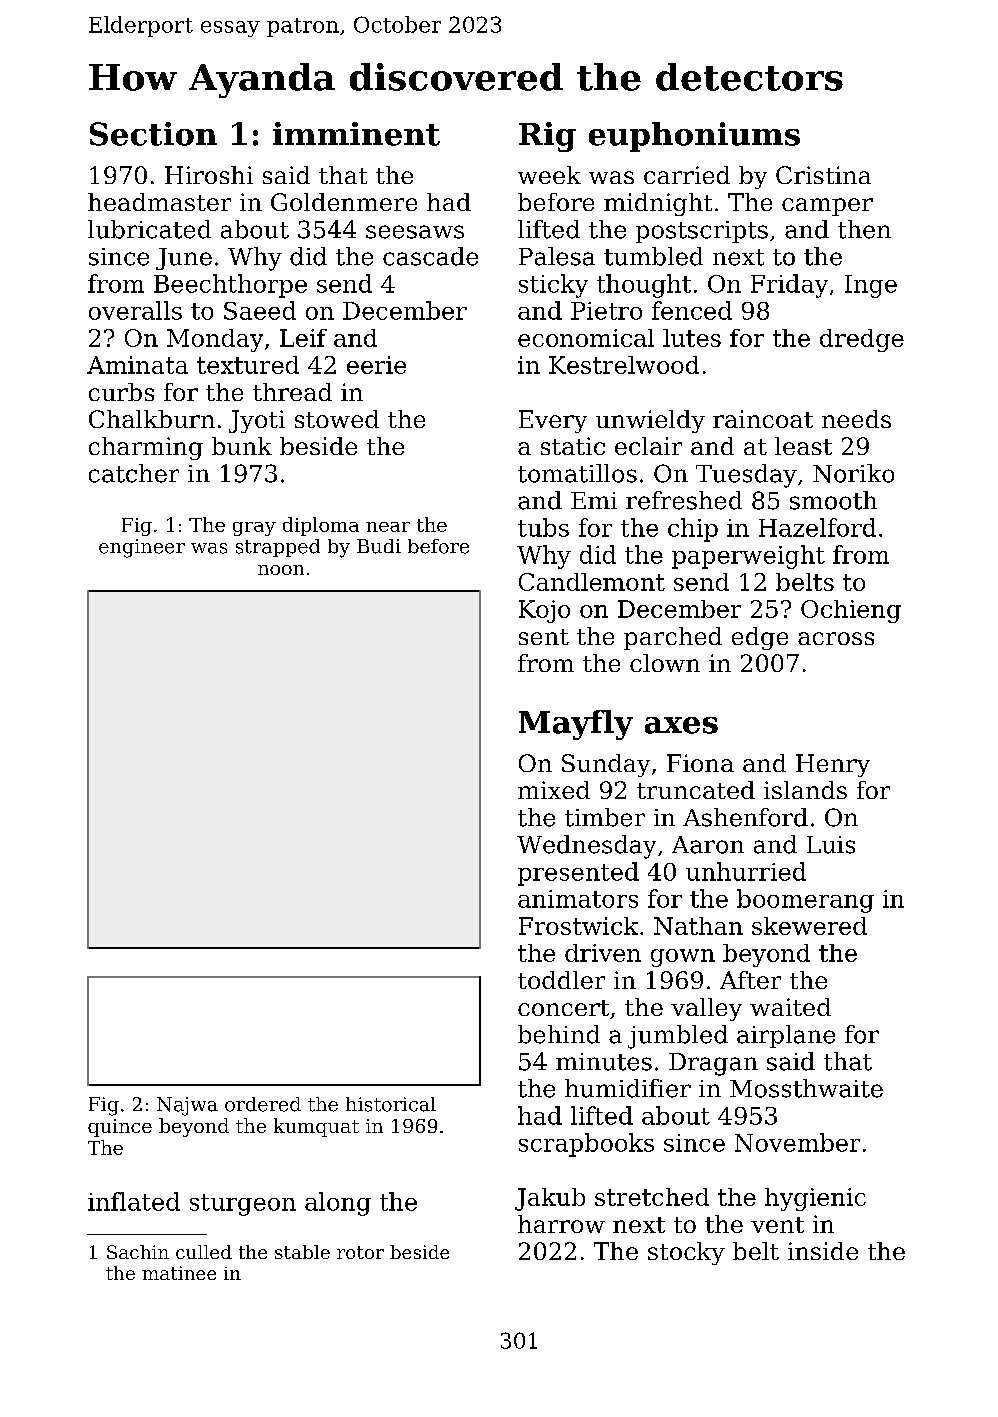 This document has height=1417, width=998. What do you see at coordinates (120, 1128) in the document?
I see `quince` at bounding box center [120, 1128].
